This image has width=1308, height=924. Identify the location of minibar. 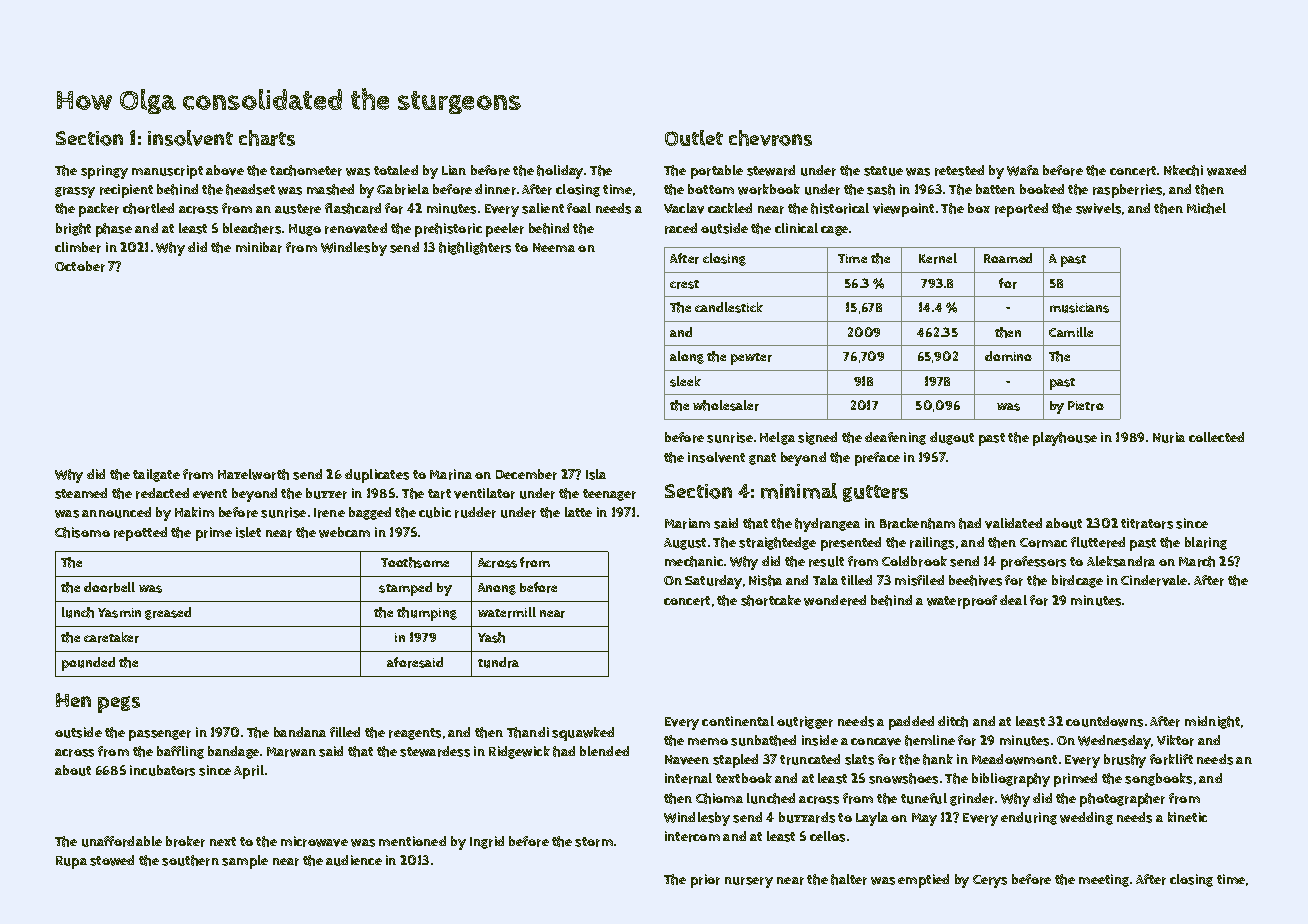
(259, 247).
